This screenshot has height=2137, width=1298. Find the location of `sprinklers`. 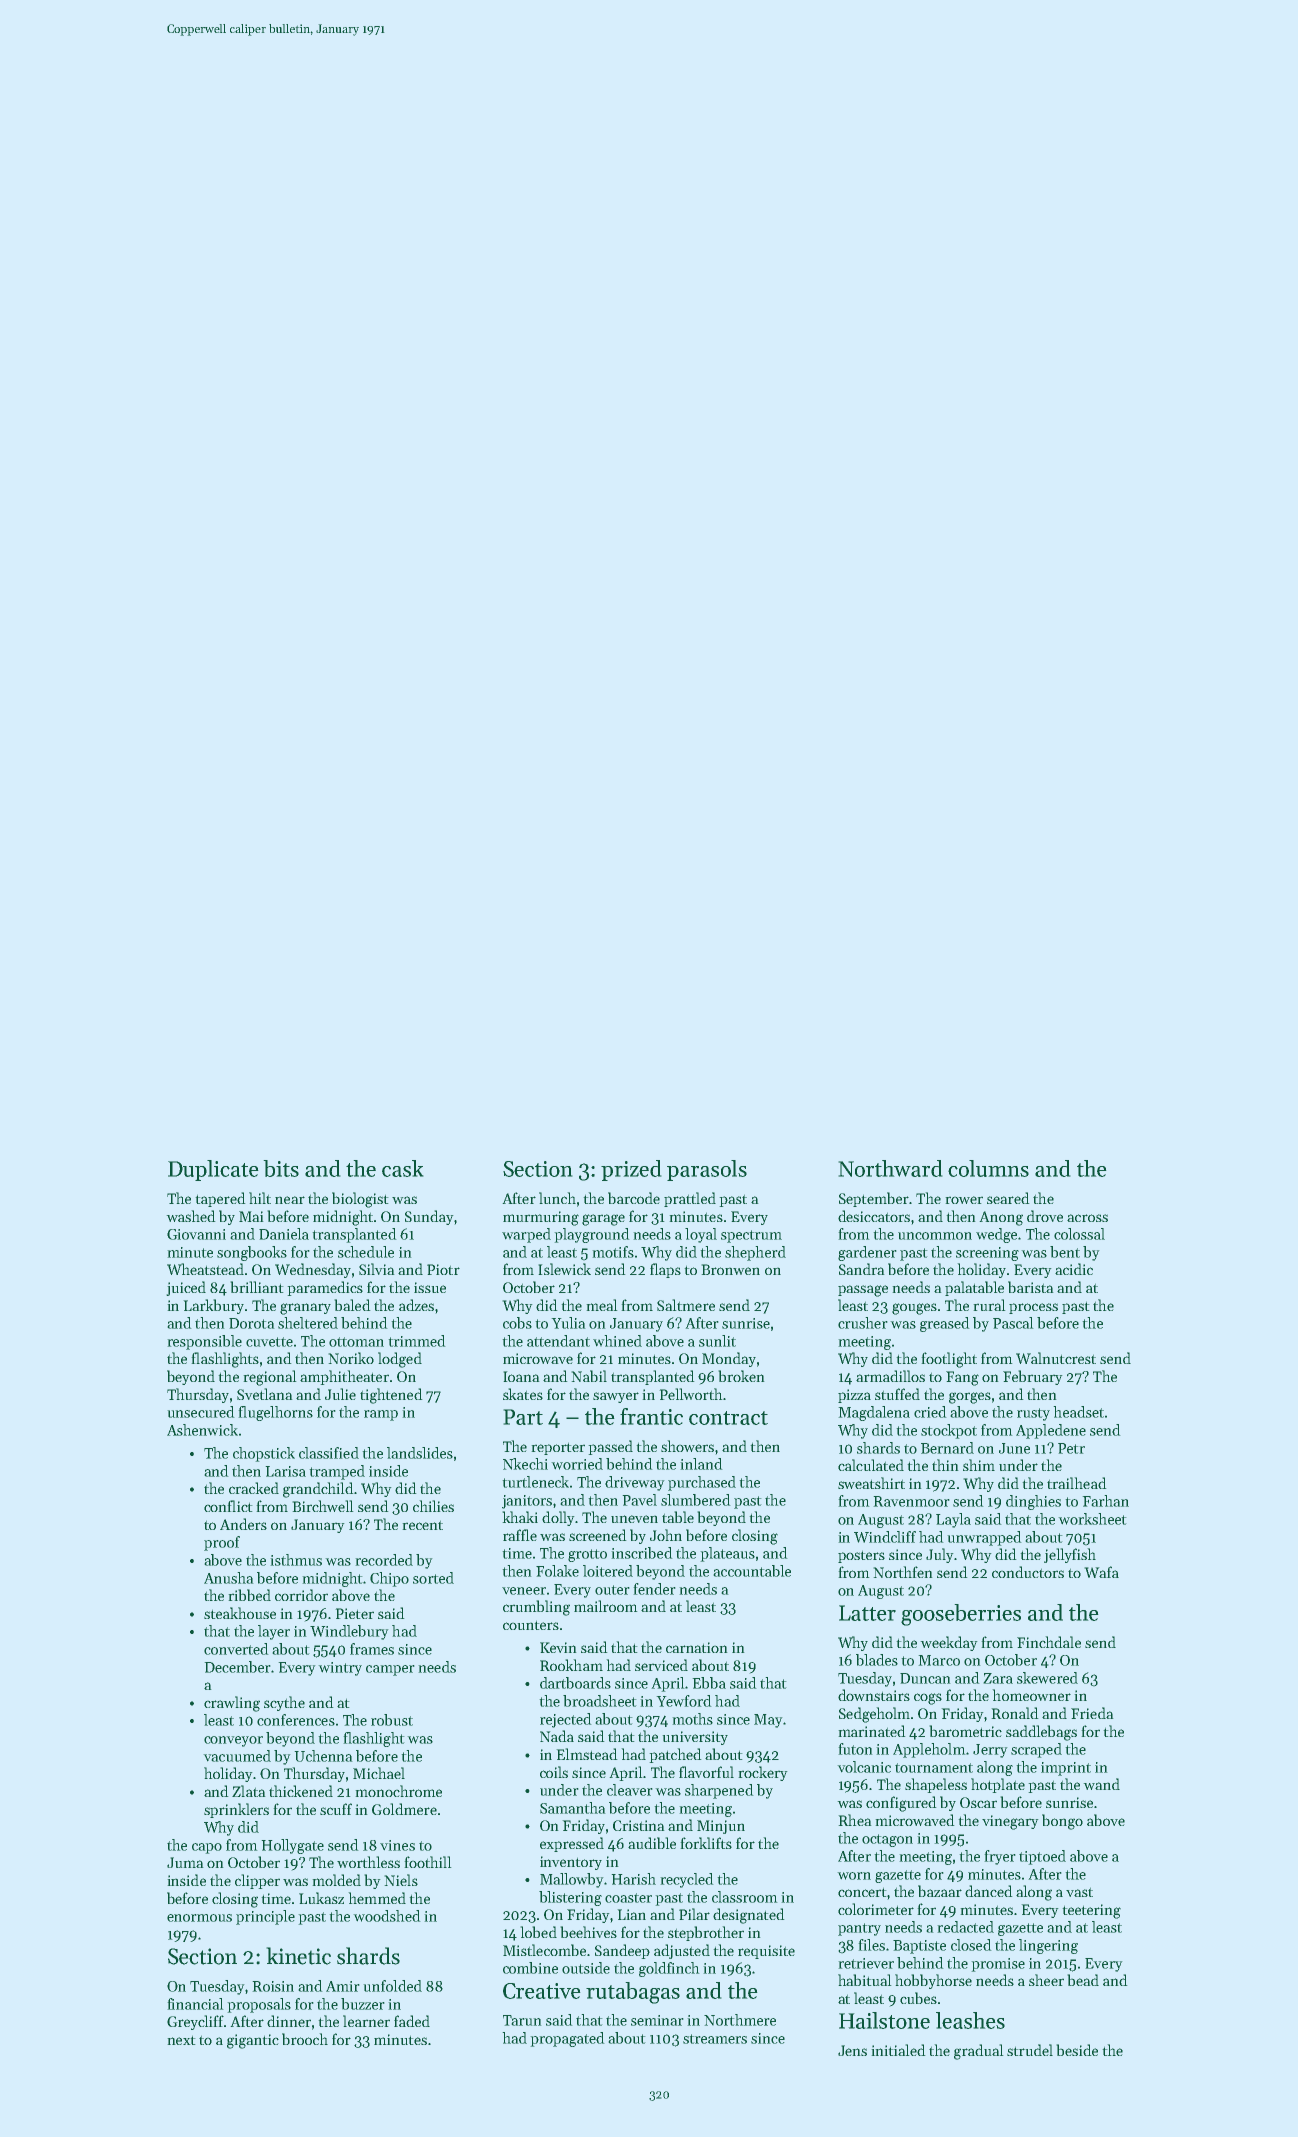

sprinklers is located at coordinates (236, 1810).
